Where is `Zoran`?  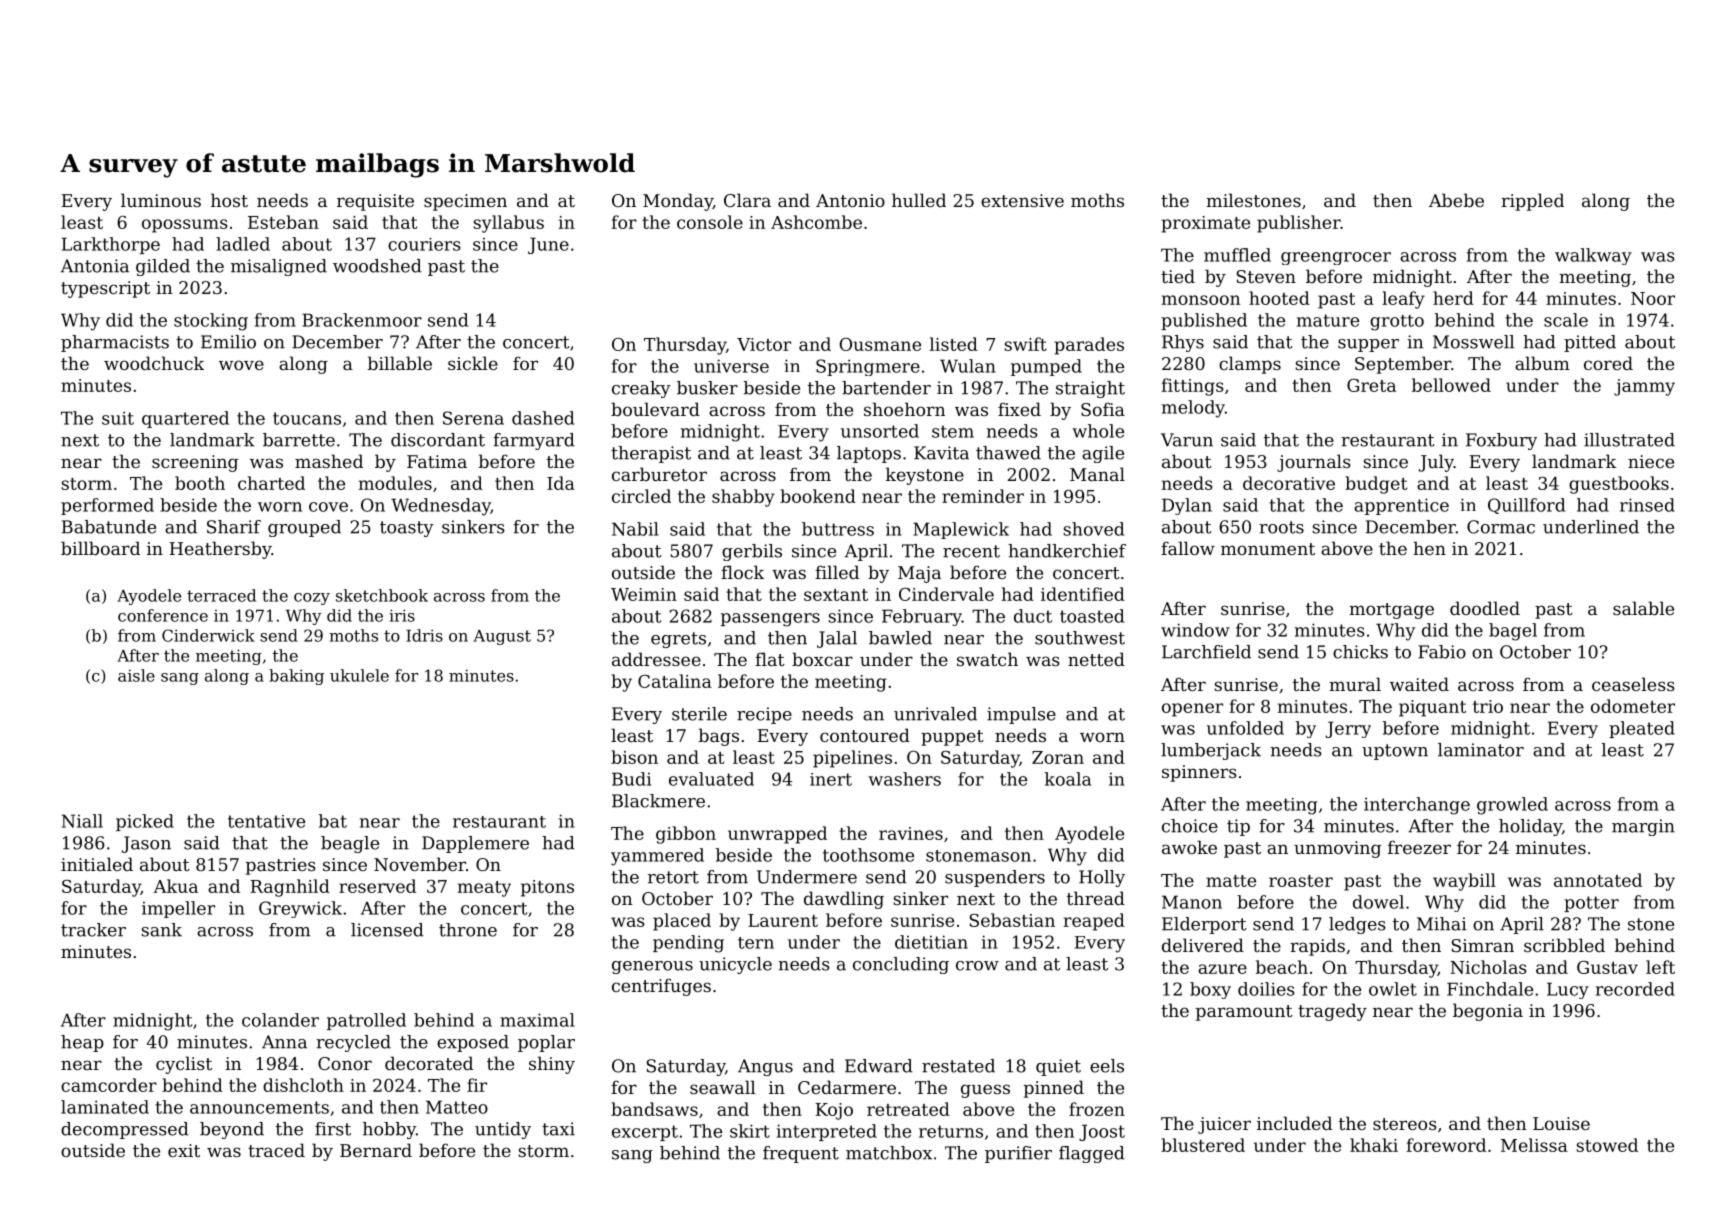
Zoran is located at coordinates (1058, 757).
